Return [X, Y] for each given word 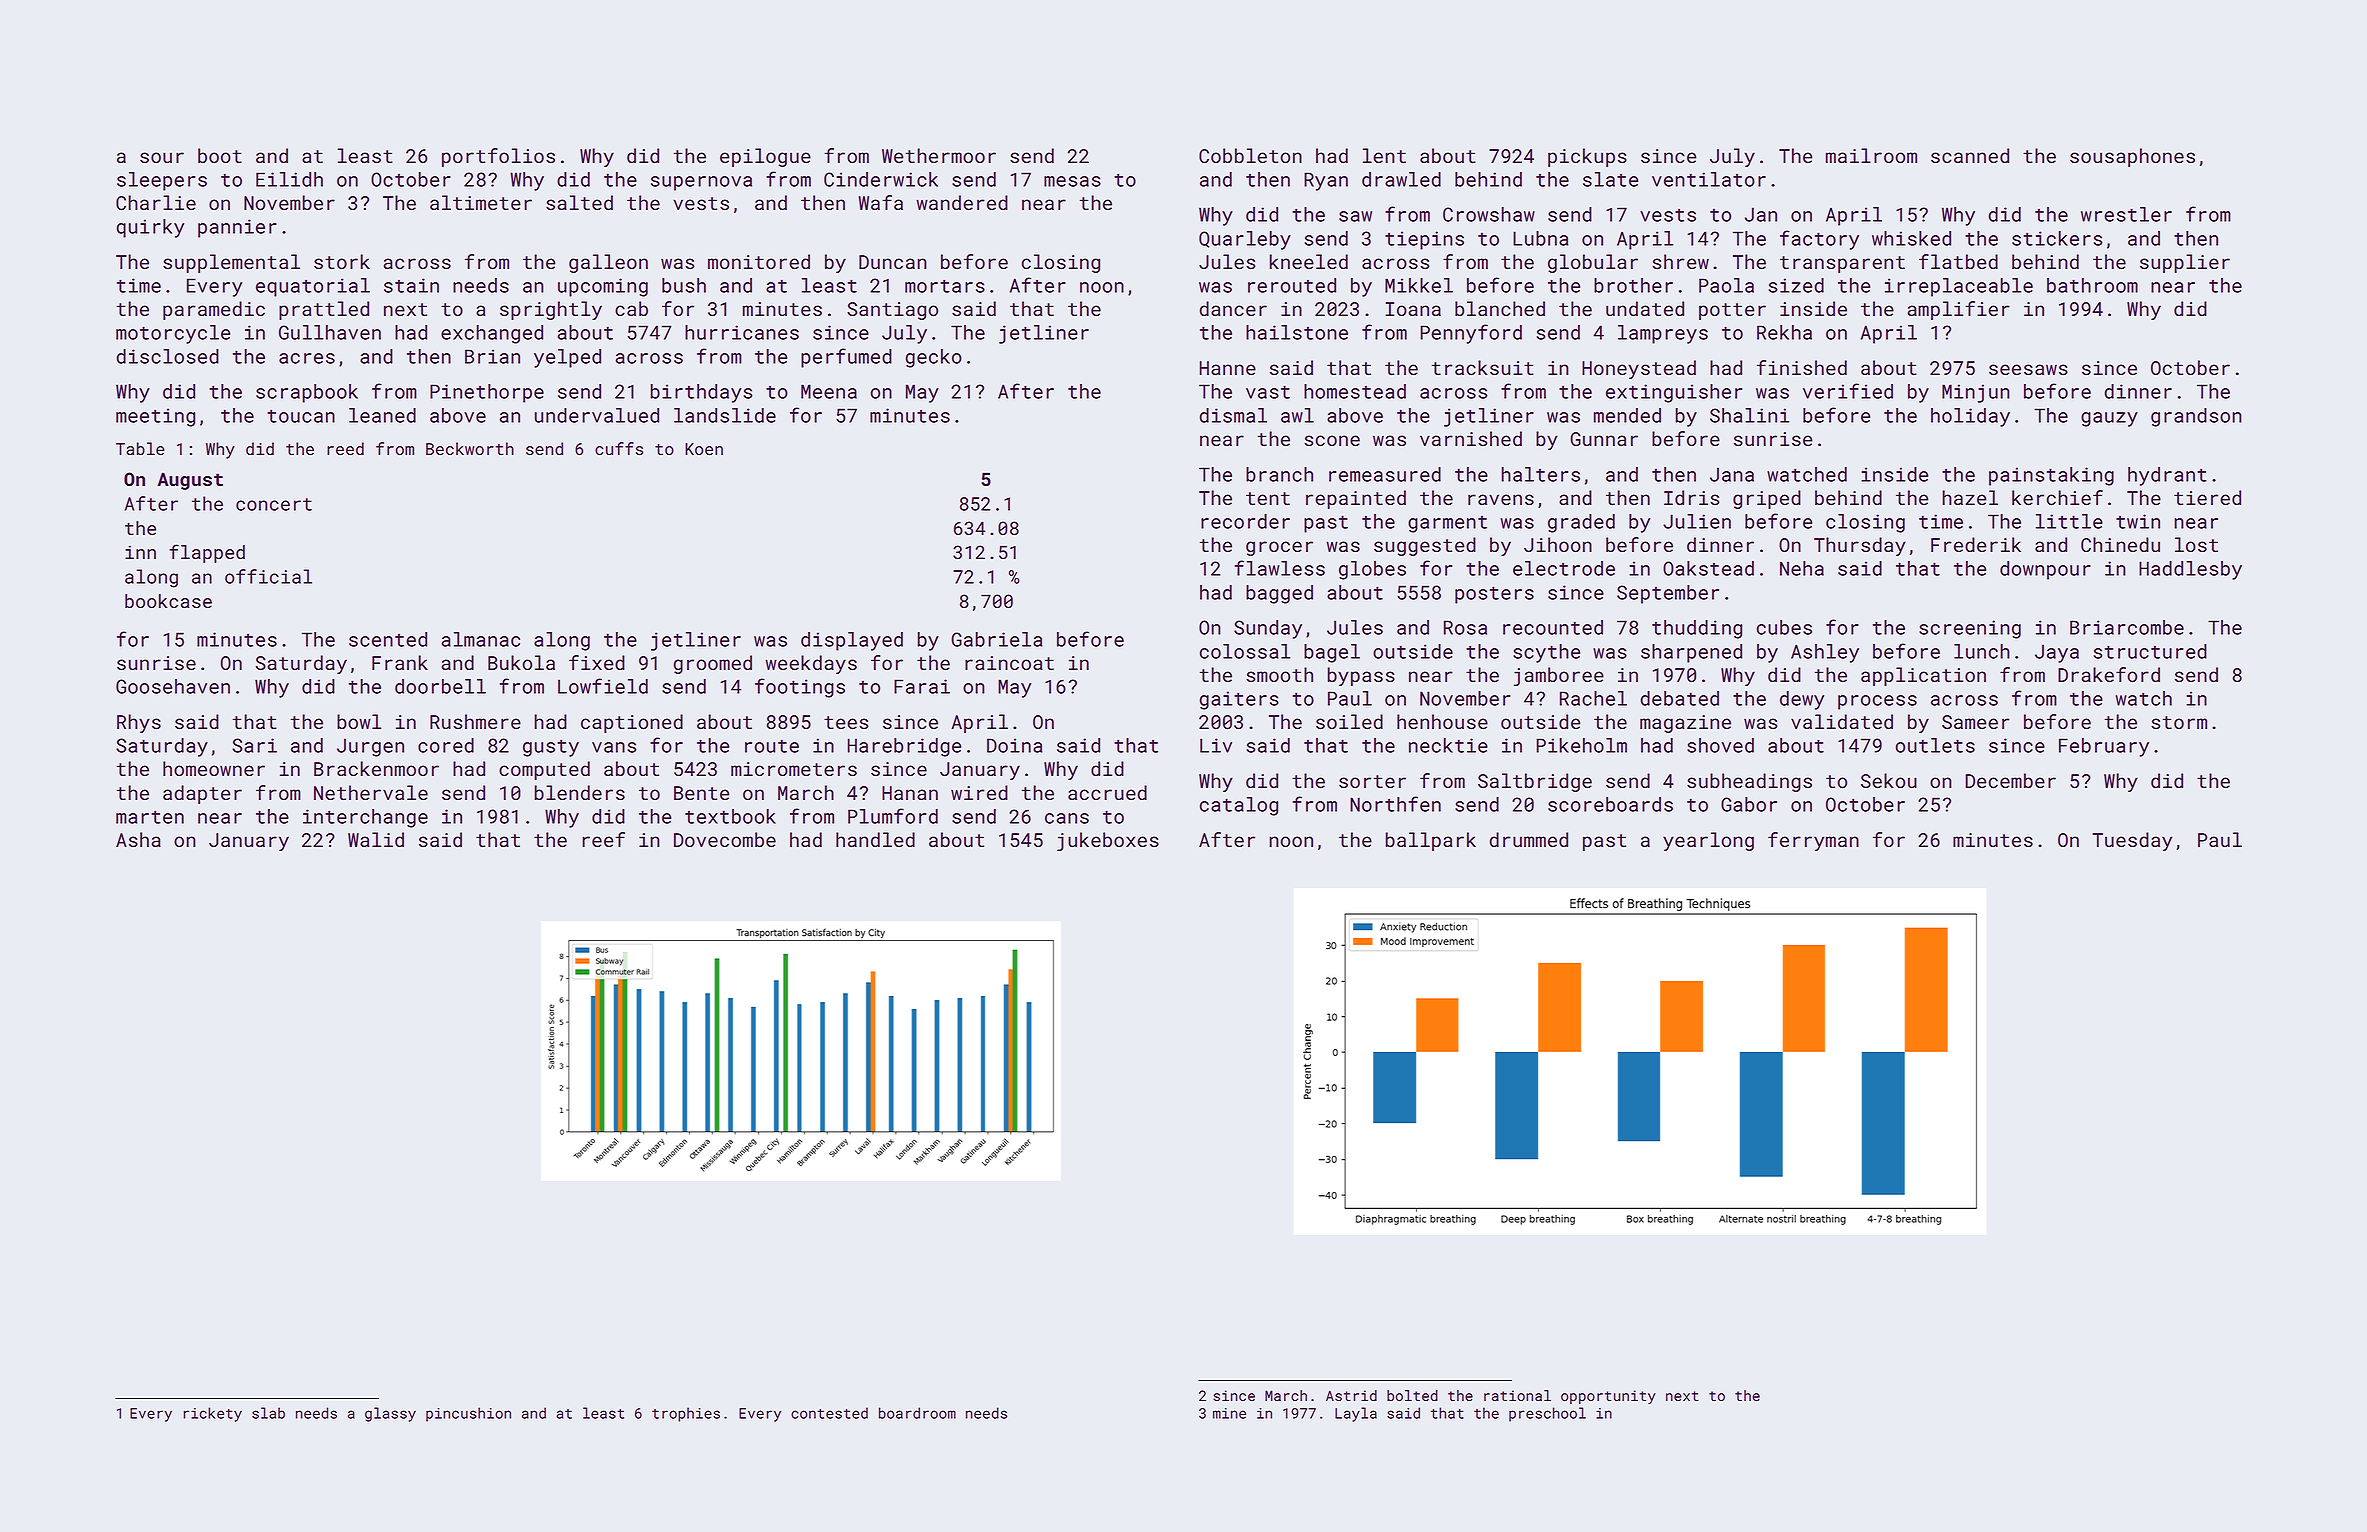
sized [1796, 285]
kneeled [1309, 261]
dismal [1233, 415]
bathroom [2092, 285]
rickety [213, 1414]
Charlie [156, 202]
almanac [481, 639]
